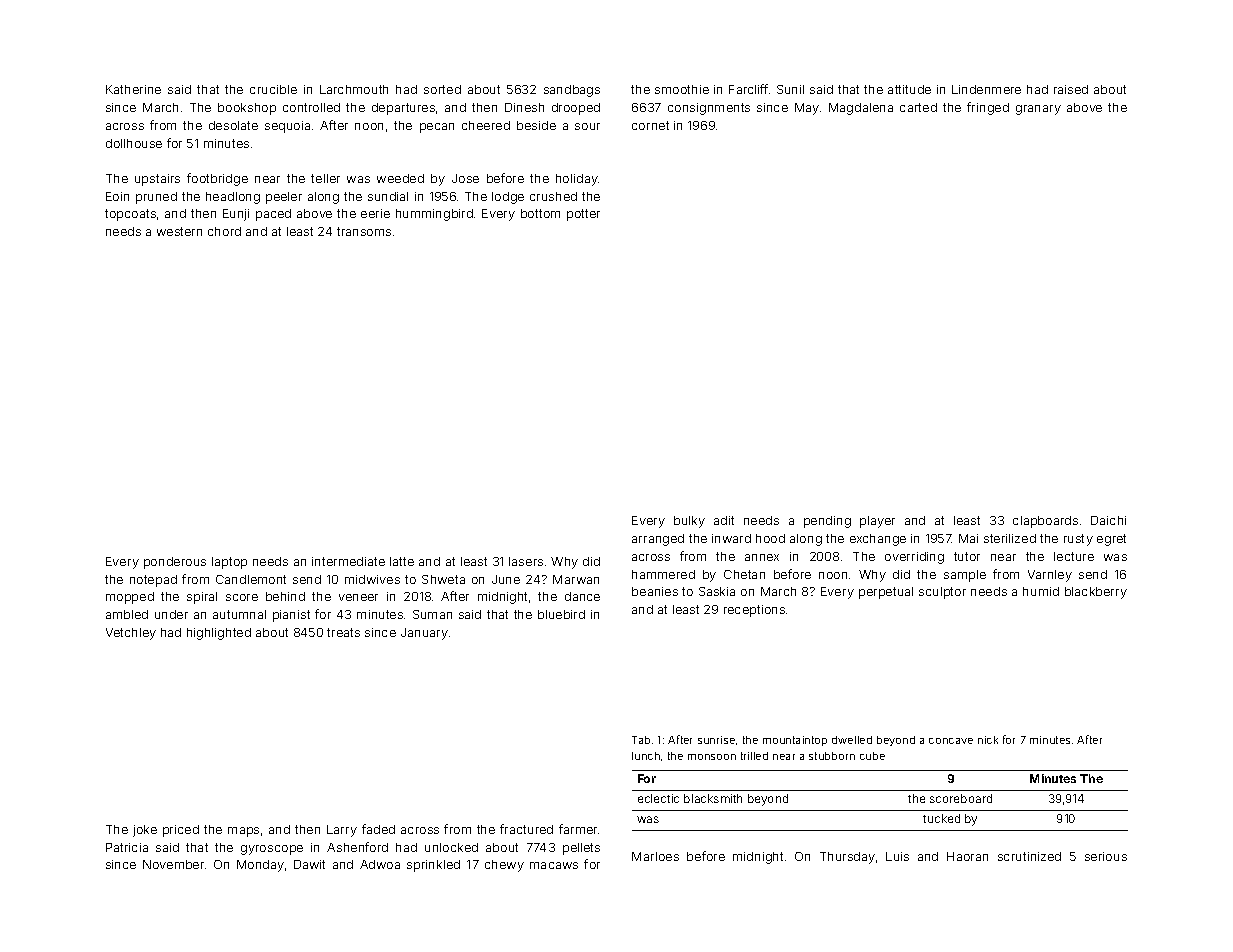 Image resolution: width=1233 pixels, height=952 pixels. What do you see at coordinates (173, 864) in the document?
I see `November` at bounding box center [173, 864].
